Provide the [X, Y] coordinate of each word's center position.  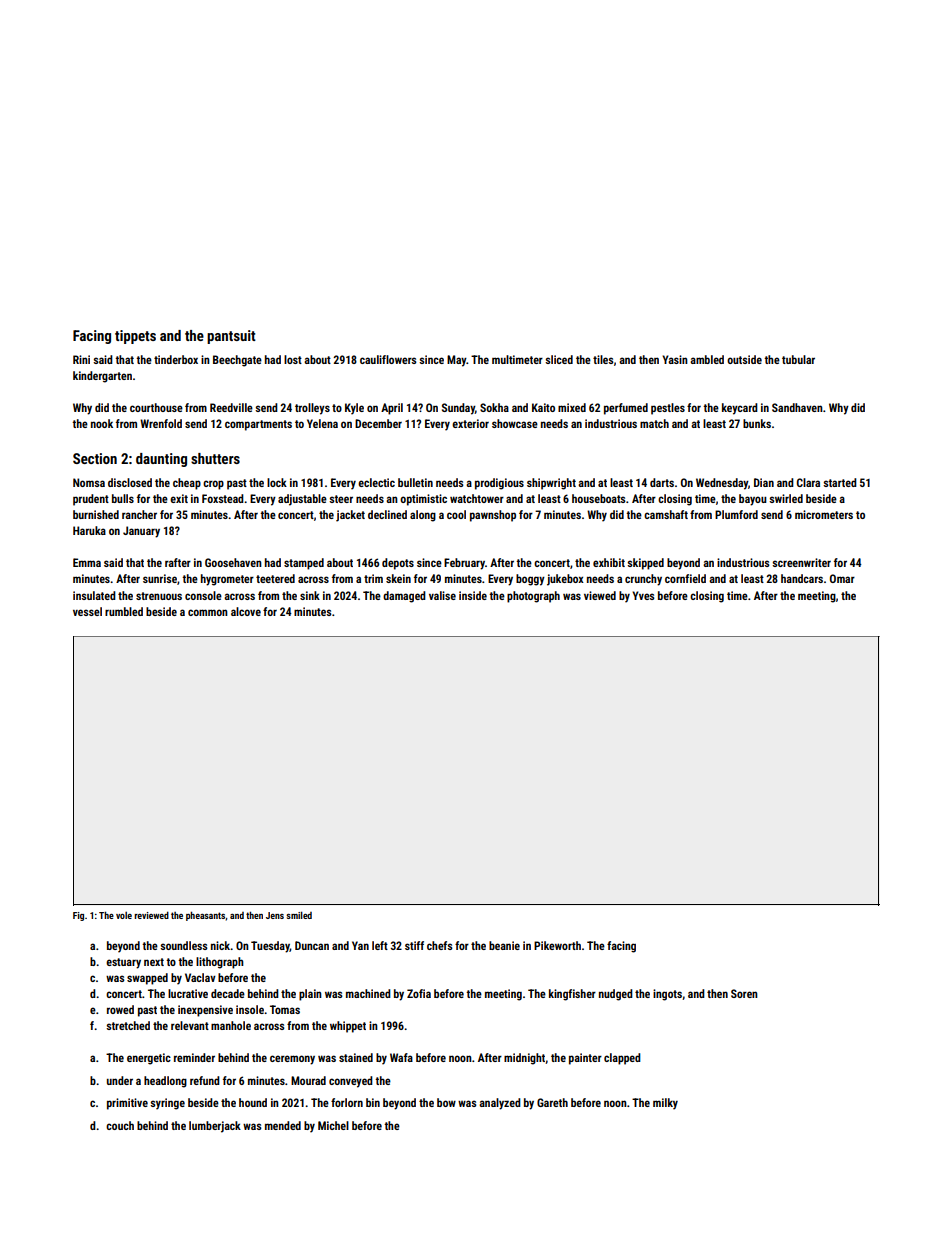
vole [124, 915]
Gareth [552, 1102]
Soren [744, 993]
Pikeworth [557, 945]
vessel [87, 611]
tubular [798, 359]
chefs [440, 945]
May [456, 361]
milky [665, 1104]
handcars [802, 578]
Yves [643, 595]
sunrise [160, 578]
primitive [127, 1104]
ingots [667, 995]
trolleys [312, 409]
